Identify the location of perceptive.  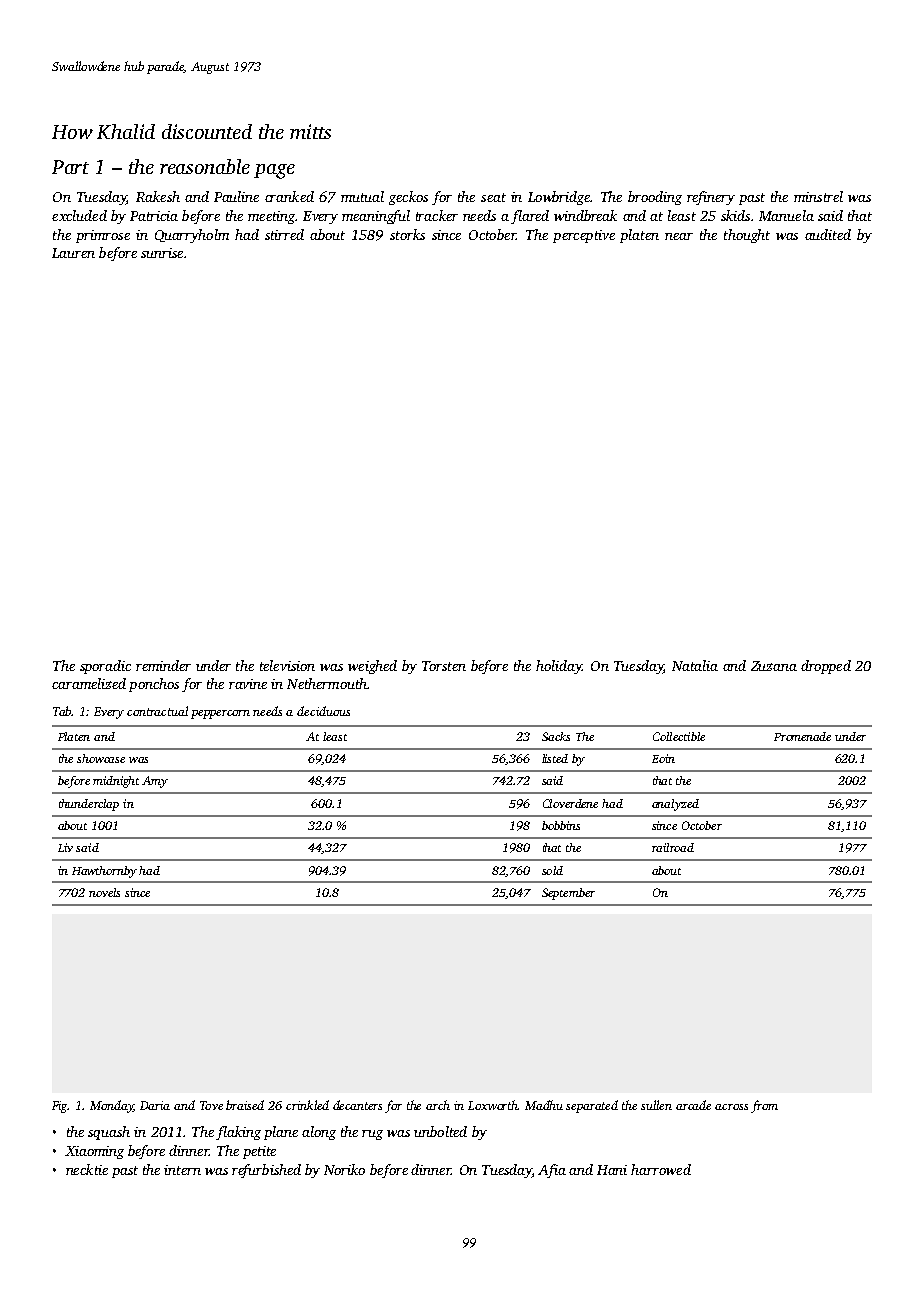
(584, 236).
